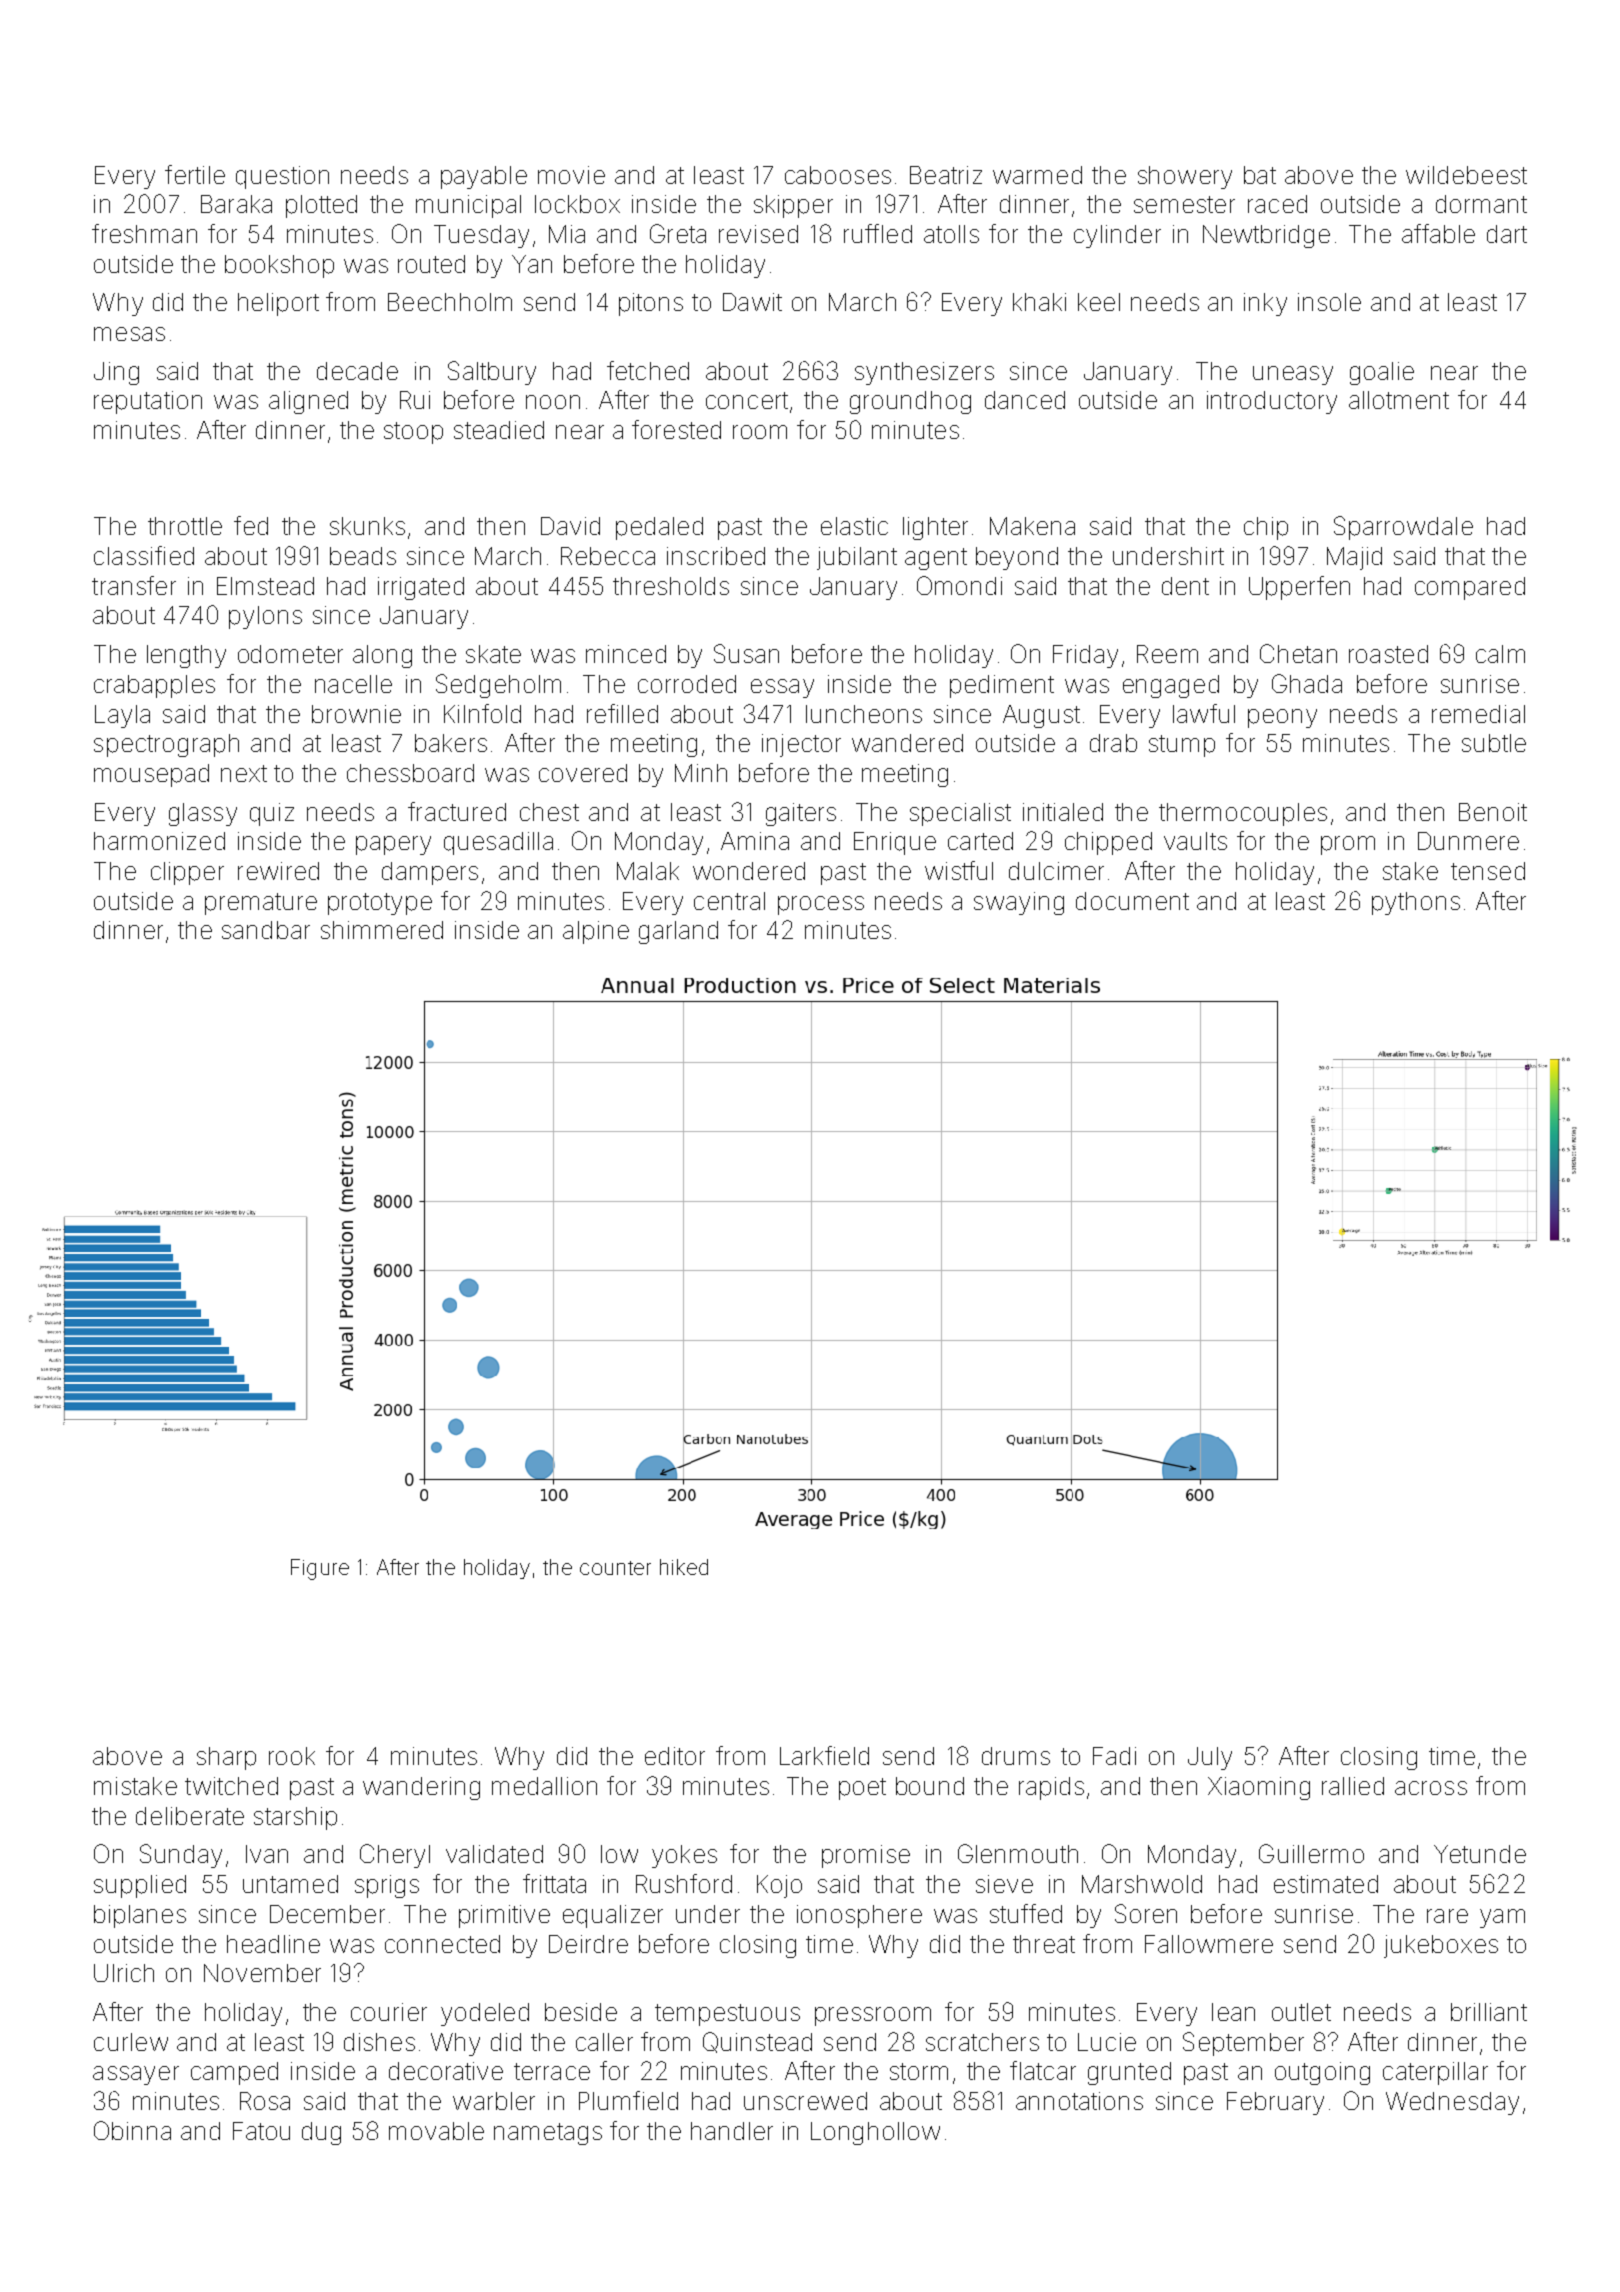 Image resolution: width=1620 pixels, height=2292 pixels. What do you see at coordinates (1322, 2073) in the screenshot?
I see `outgoing` at bounding box center [1322, 2073].
